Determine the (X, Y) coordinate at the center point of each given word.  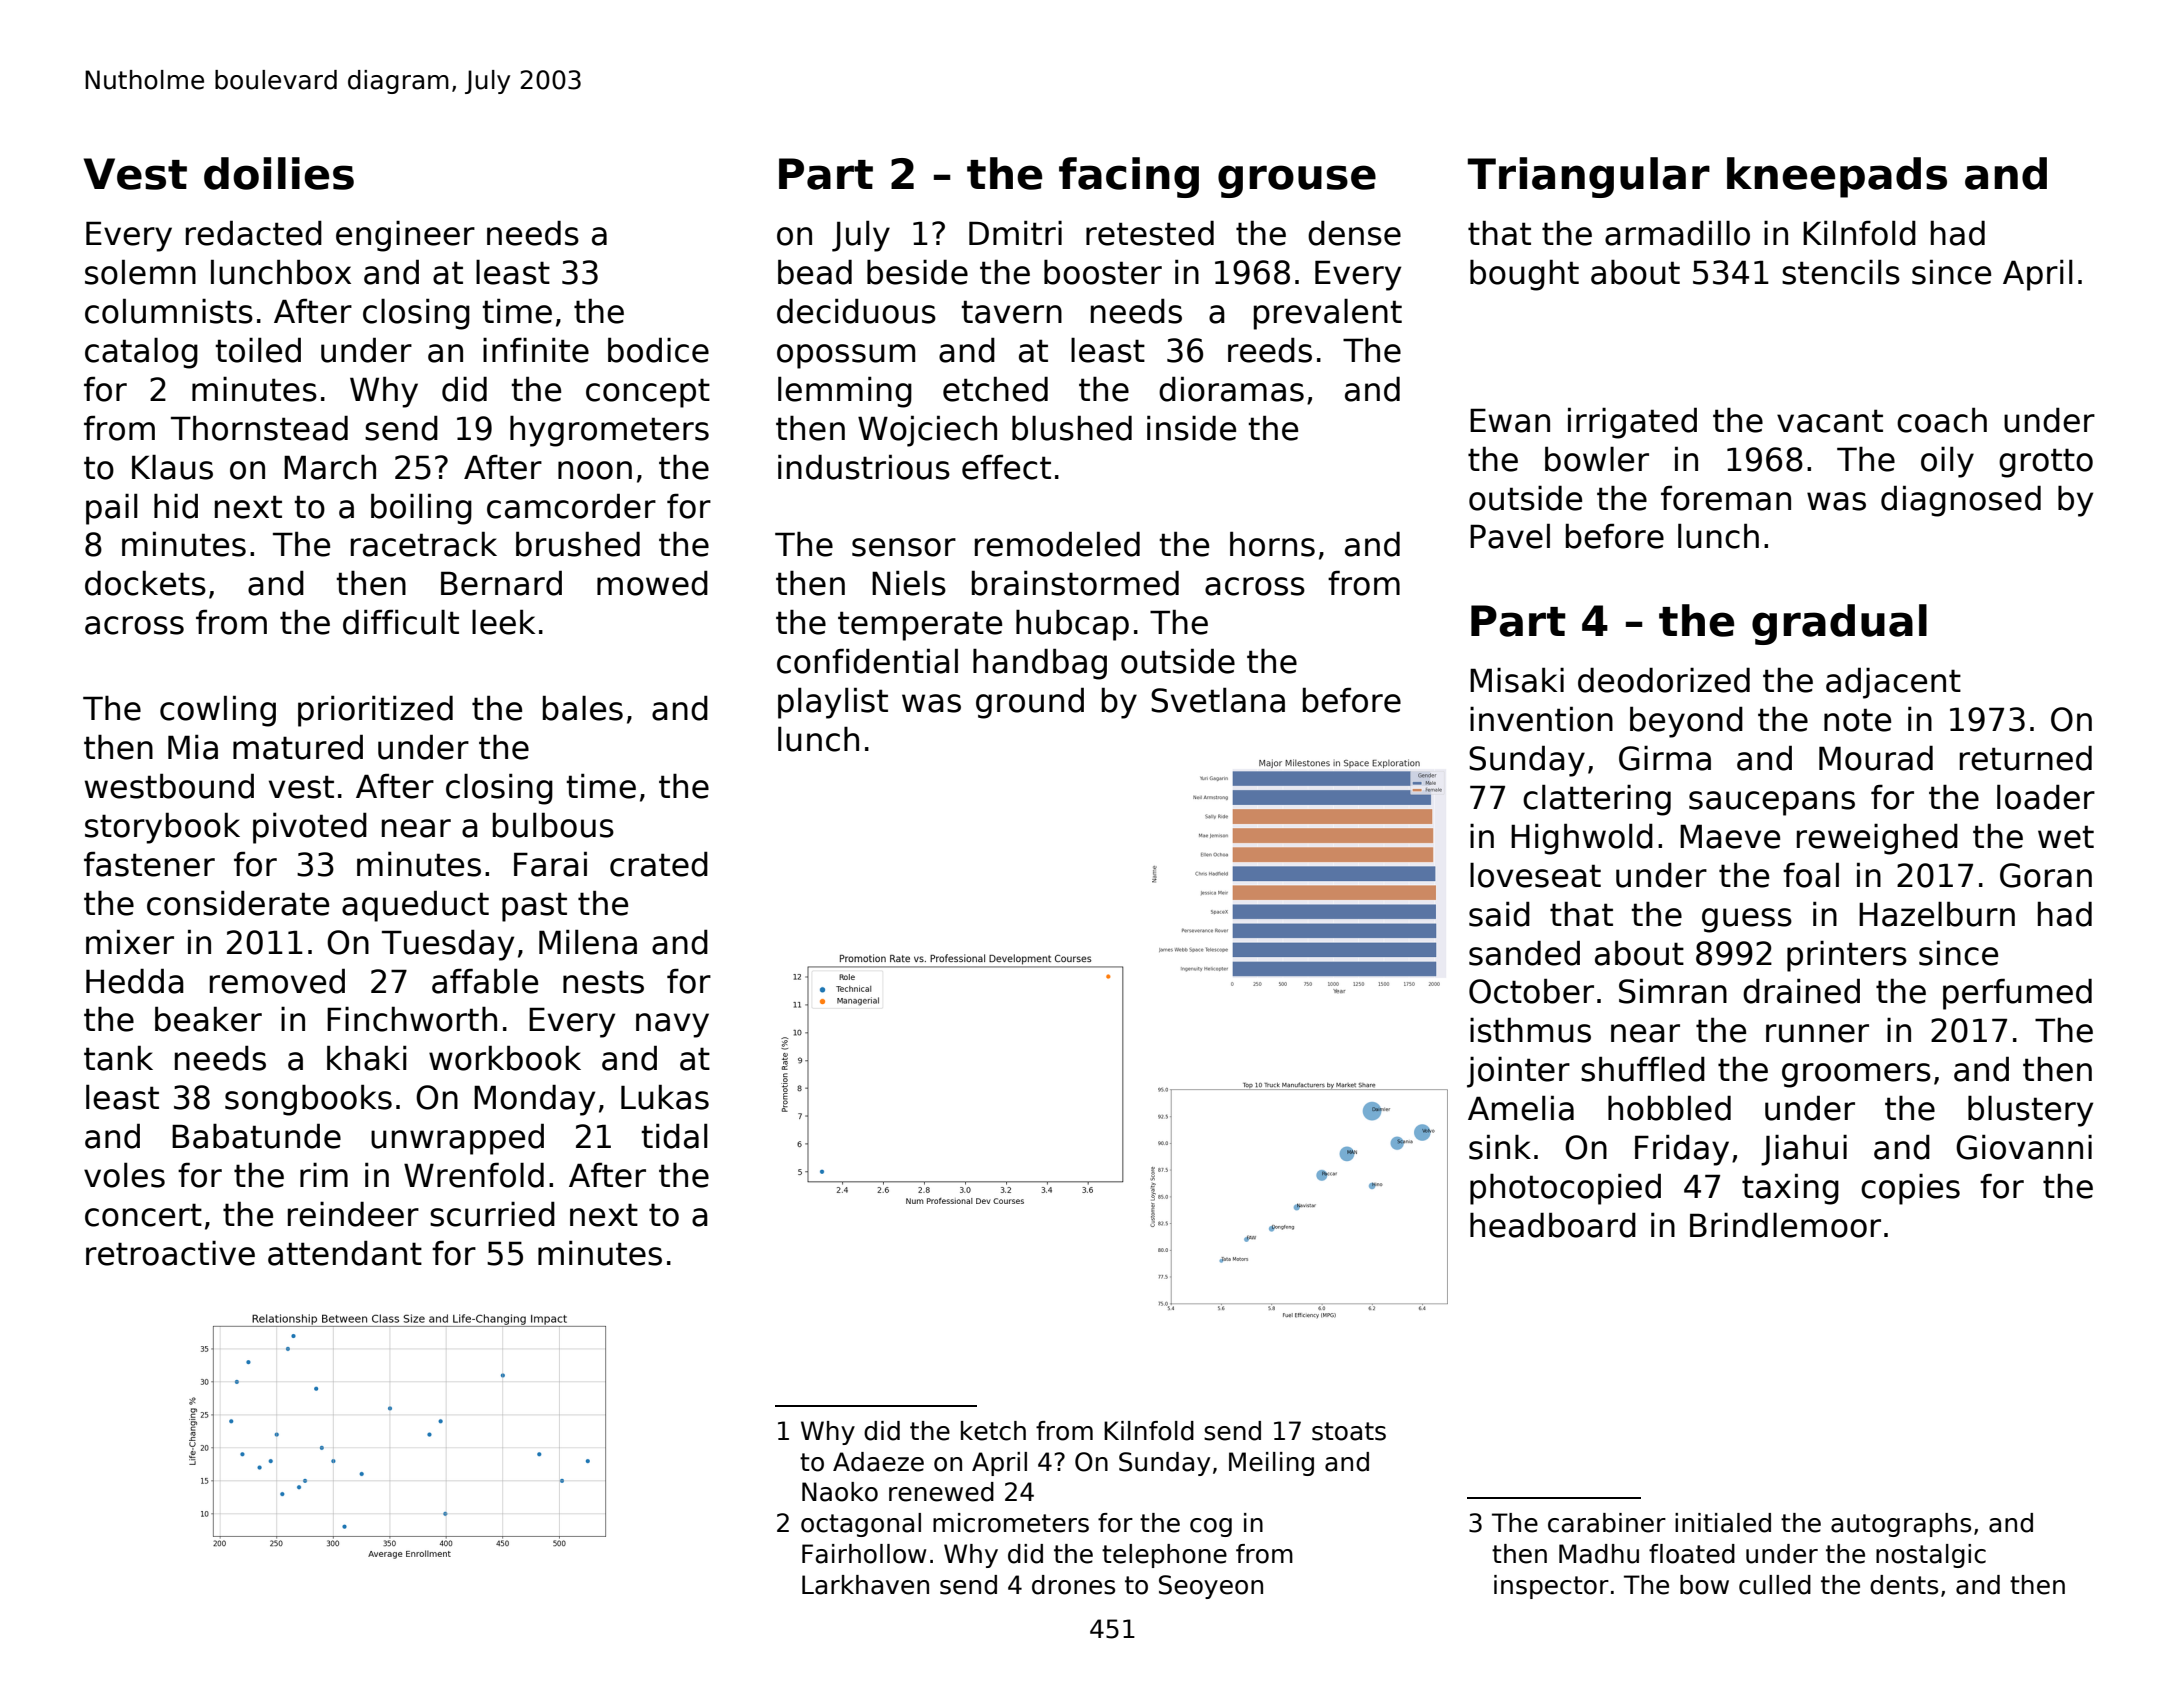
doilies (279, 173)
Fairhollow (864, 1554)
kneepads (1837, 177)
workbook (505, 1058)
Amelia (1521, 1108)
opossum (846, 356)
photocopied (1565, 1189)
